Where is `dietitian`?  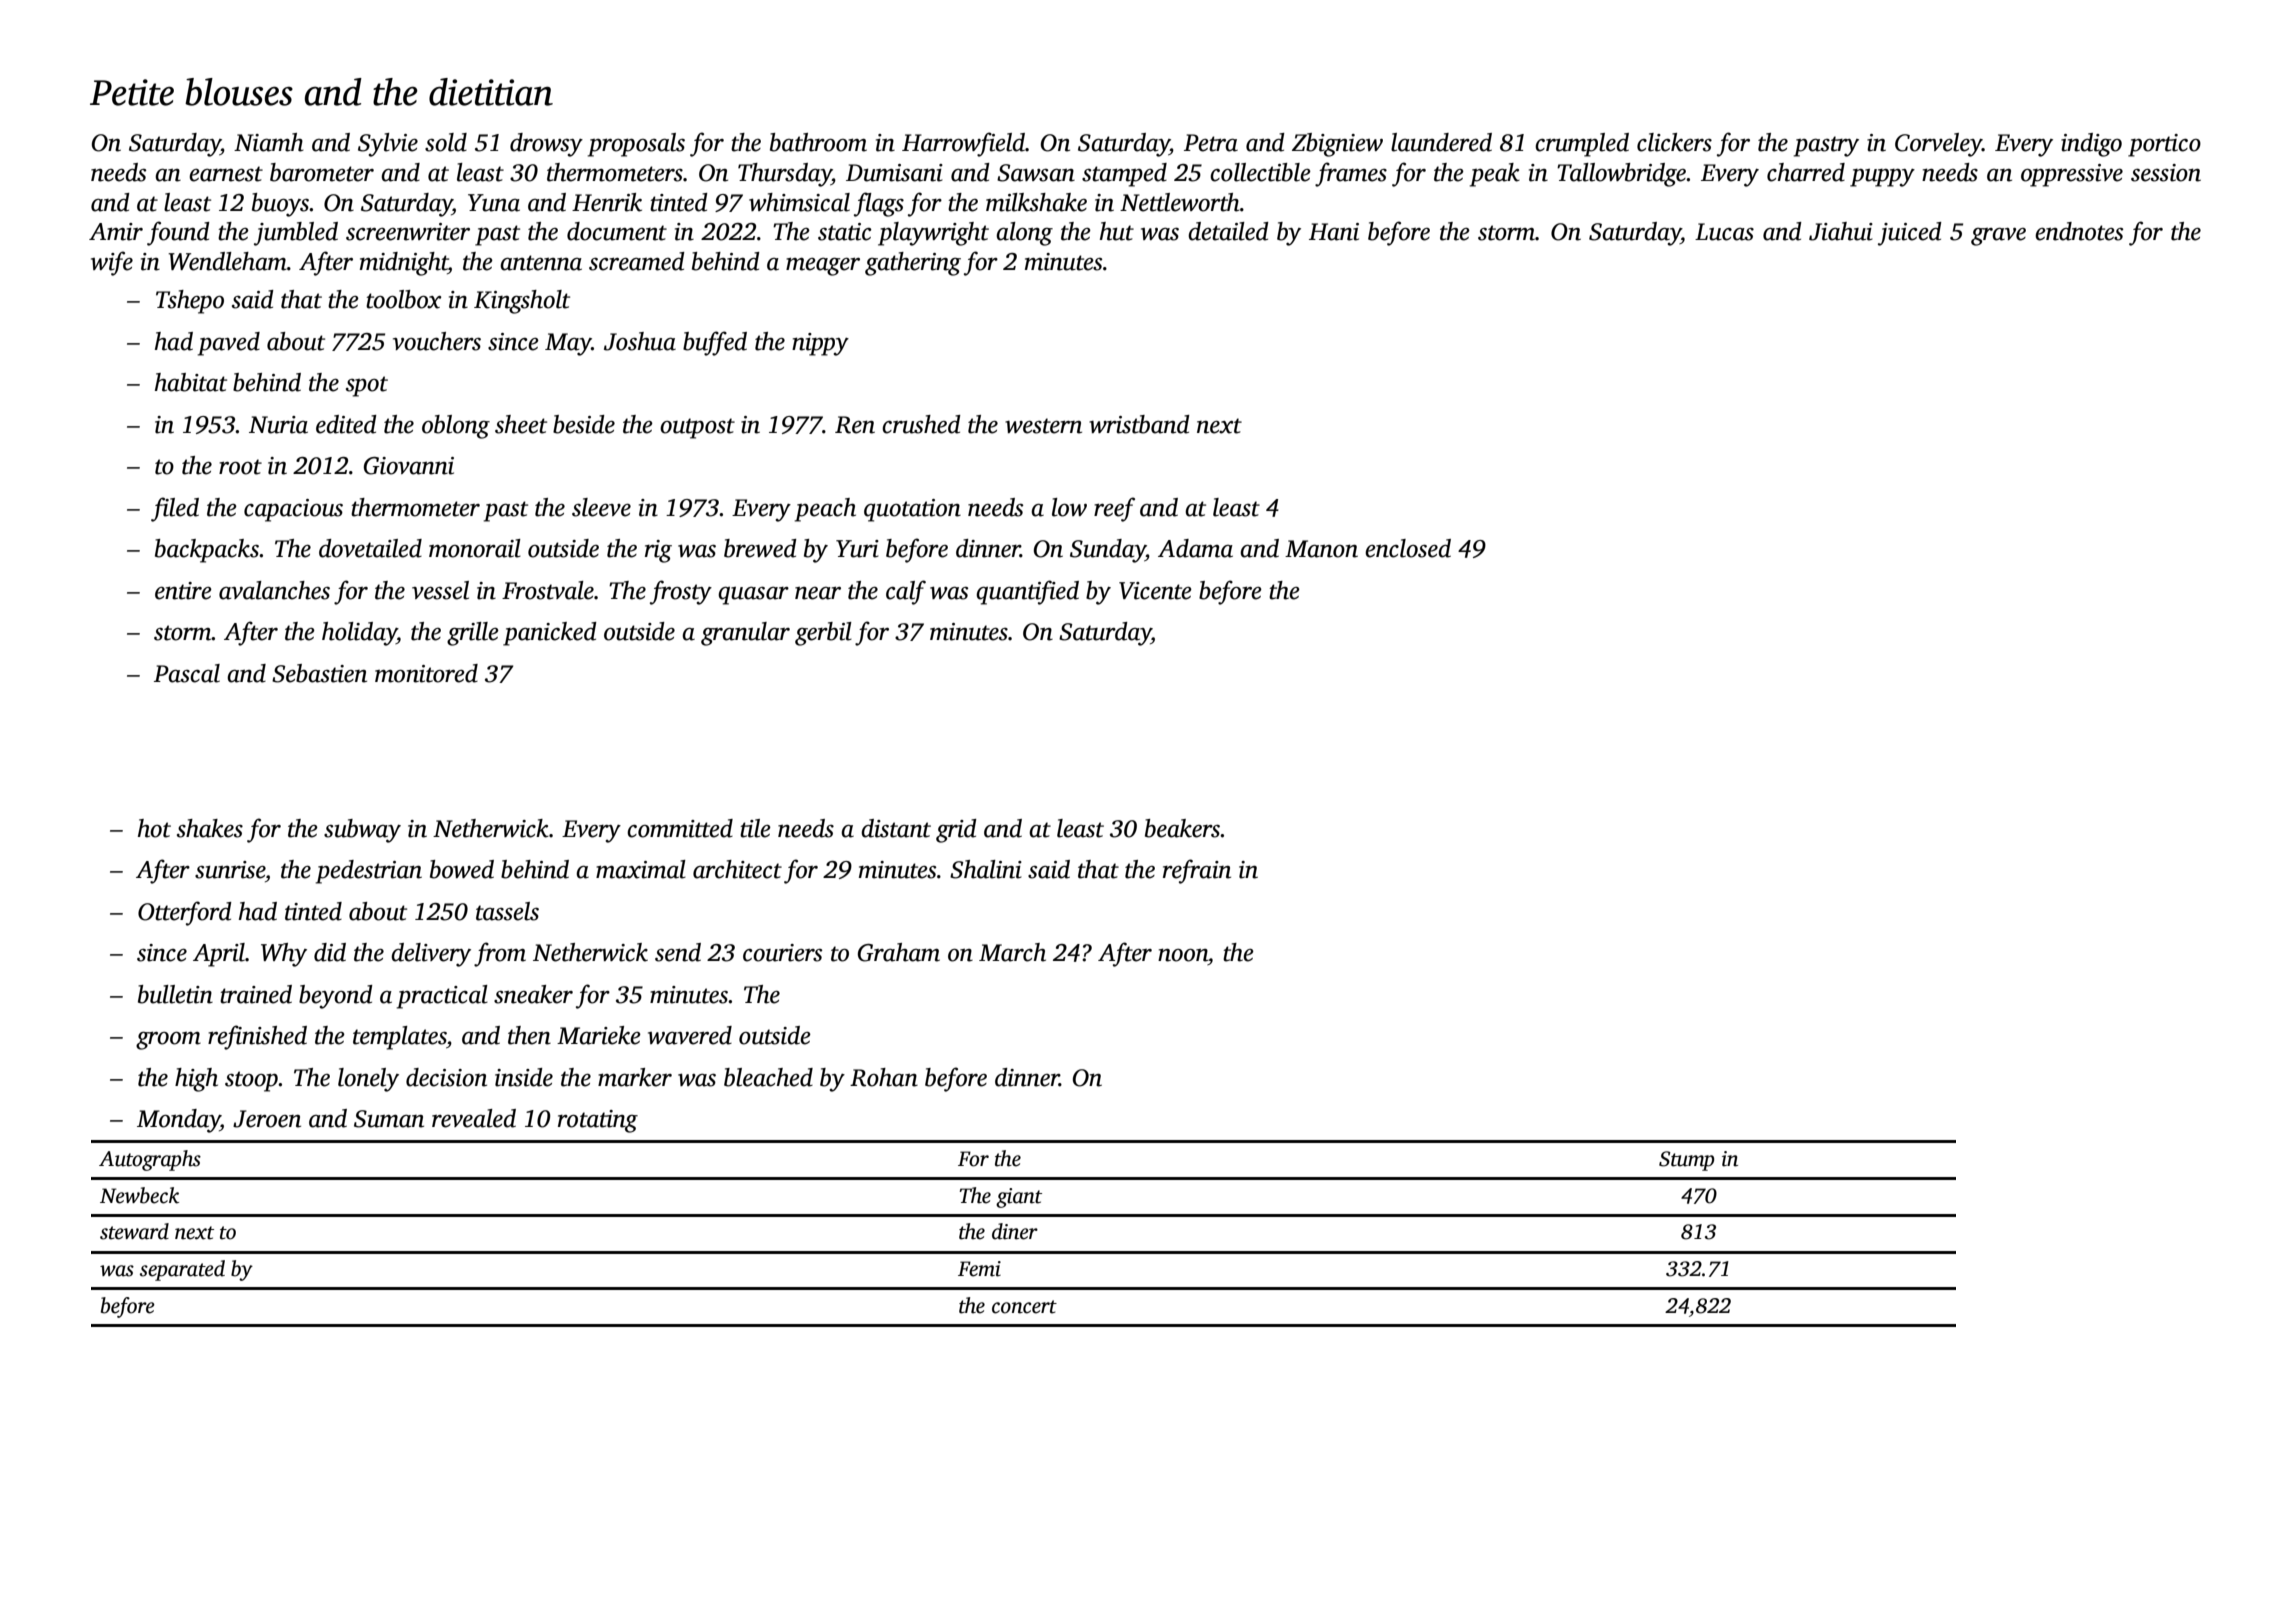
dietitian is located at coordinates (491, 92).
